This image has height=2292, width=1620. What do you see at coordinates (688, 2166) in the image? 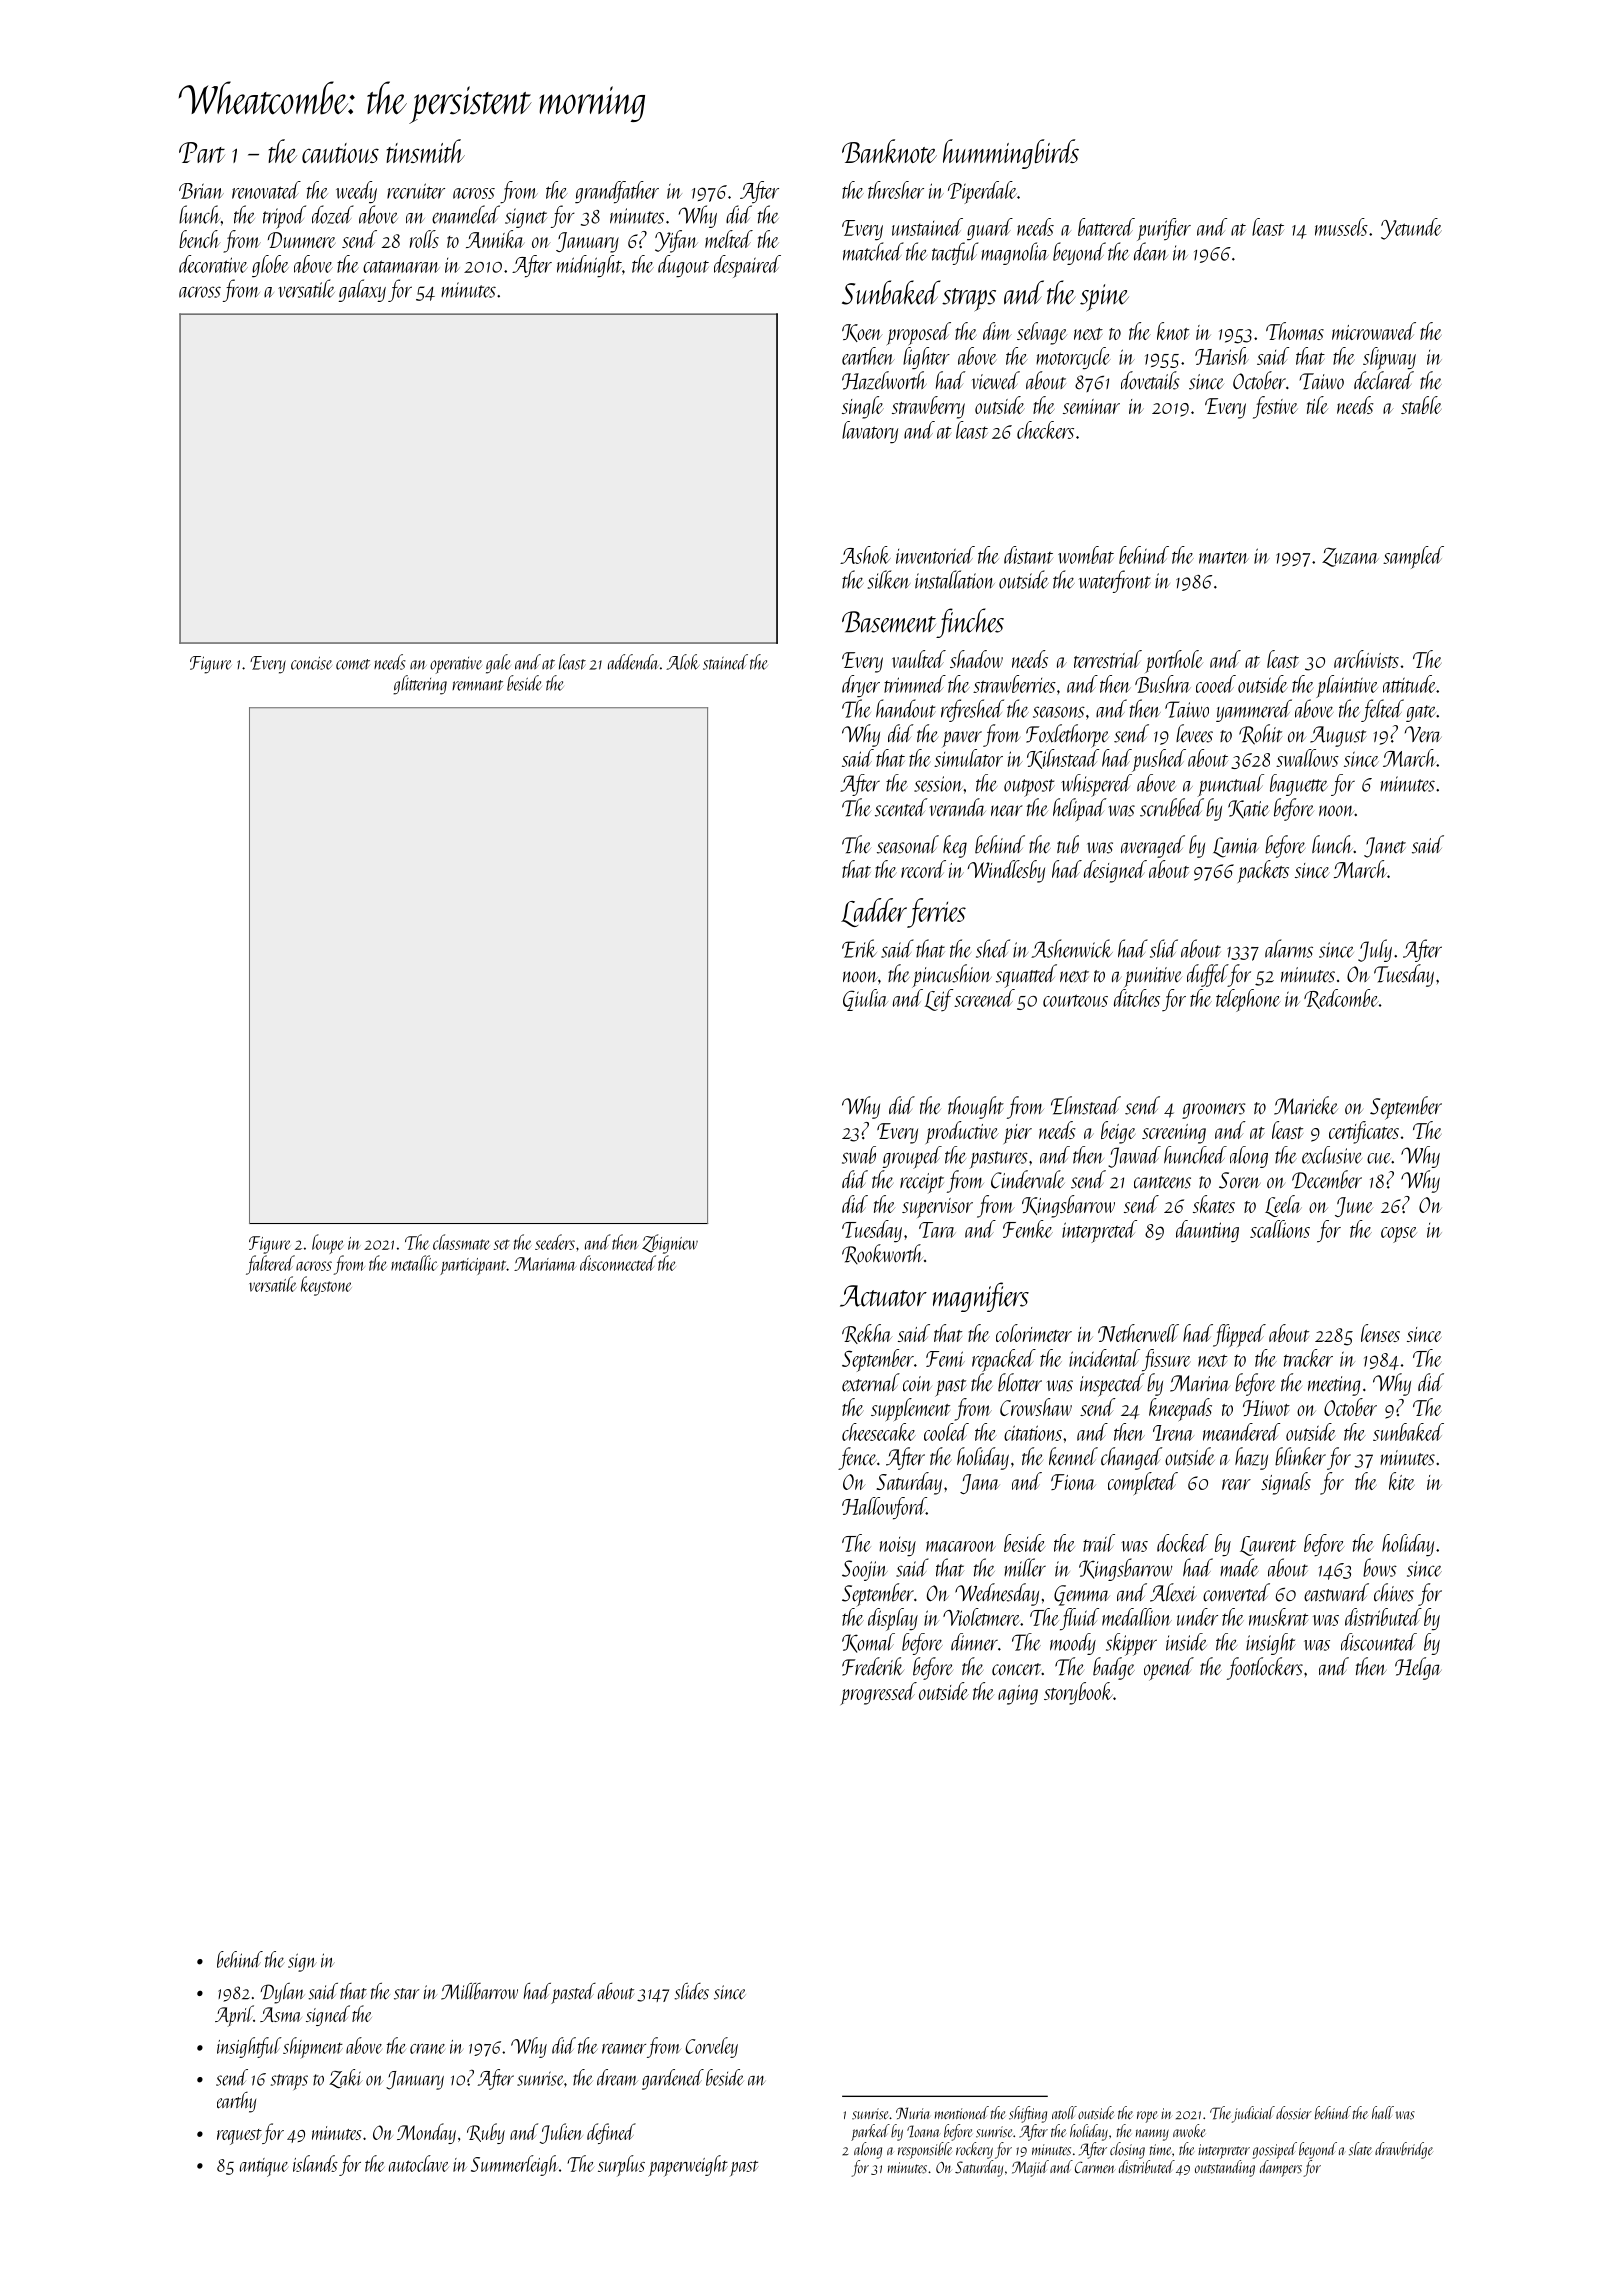
I see `paperweight` at bounding box center [688, 2166].
